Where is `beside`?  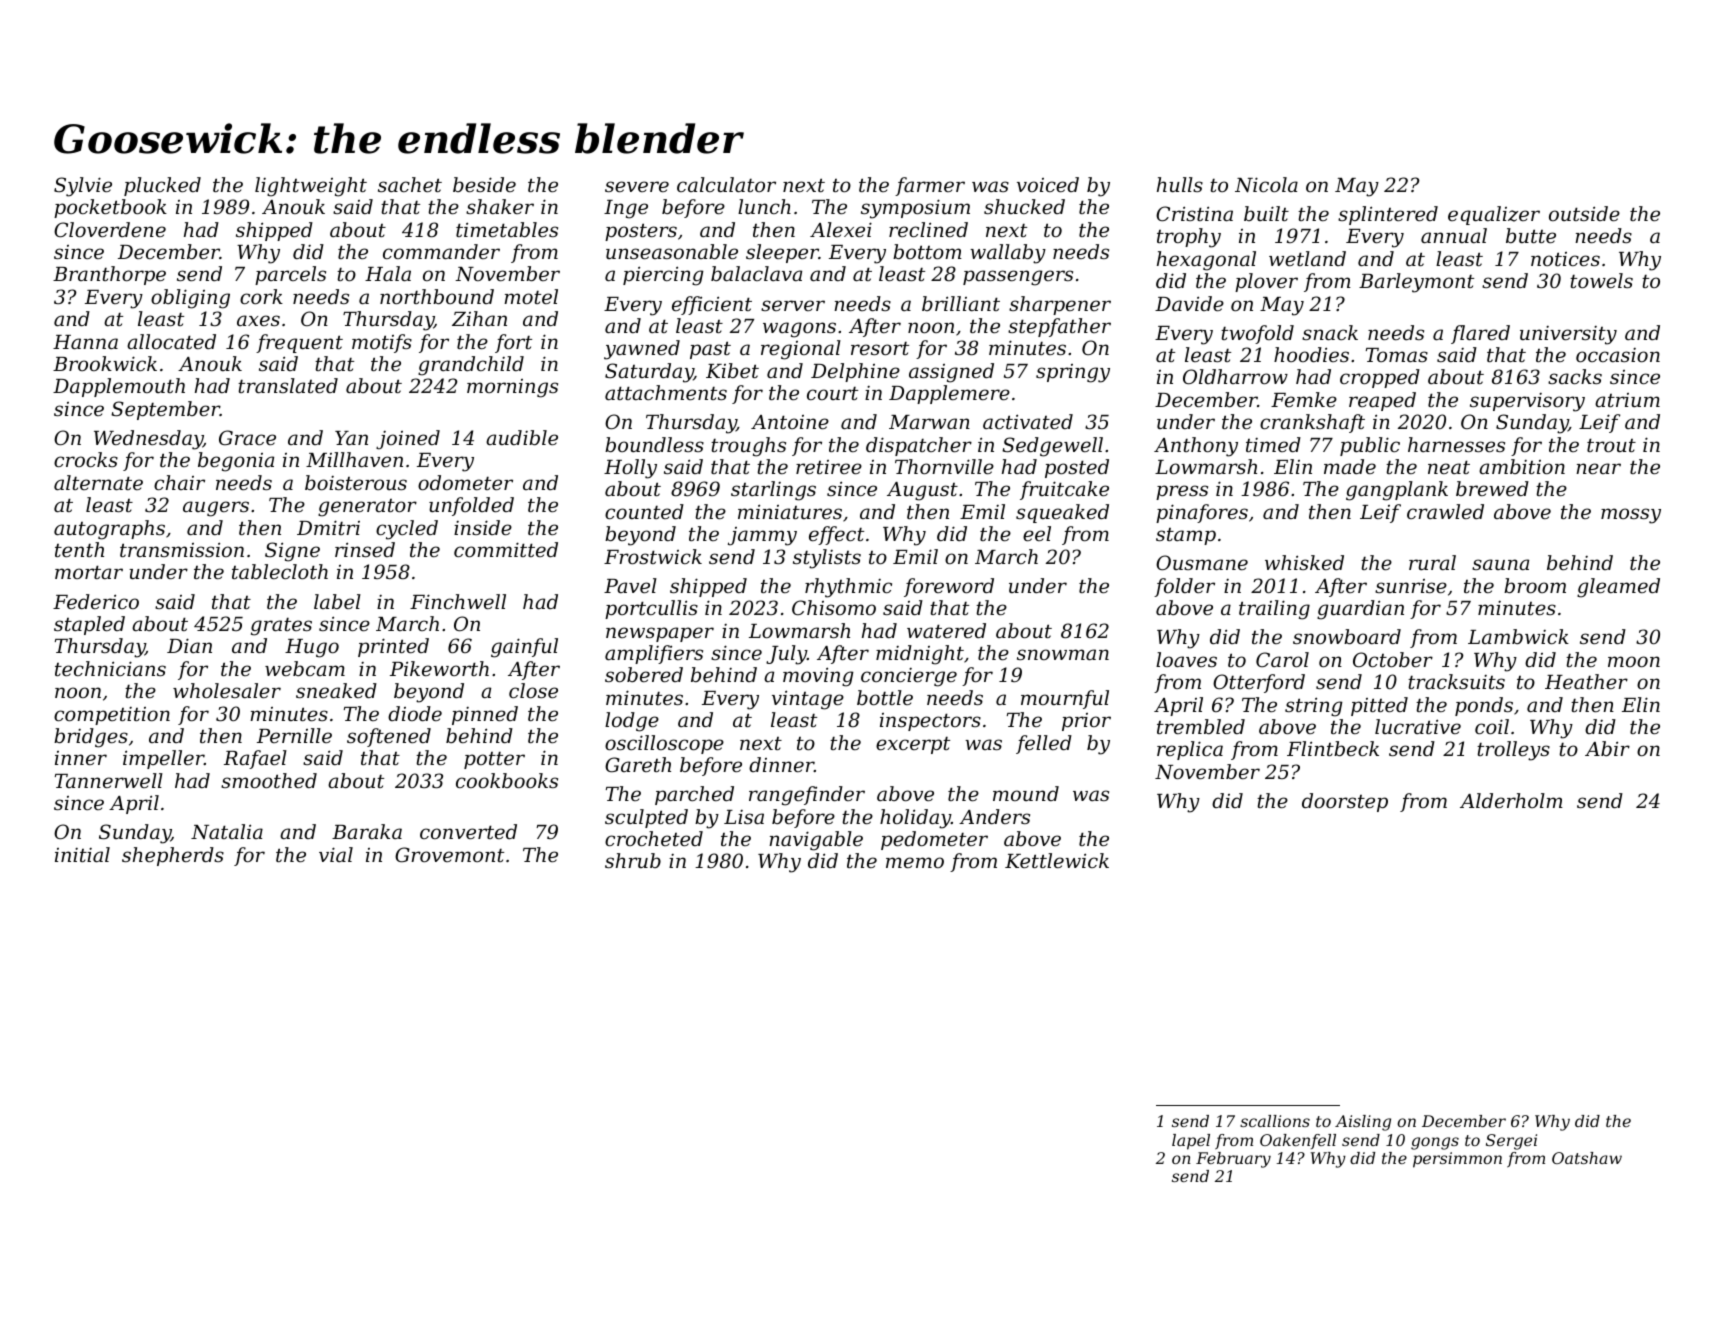
beside is located at coordinates (484, 184).
